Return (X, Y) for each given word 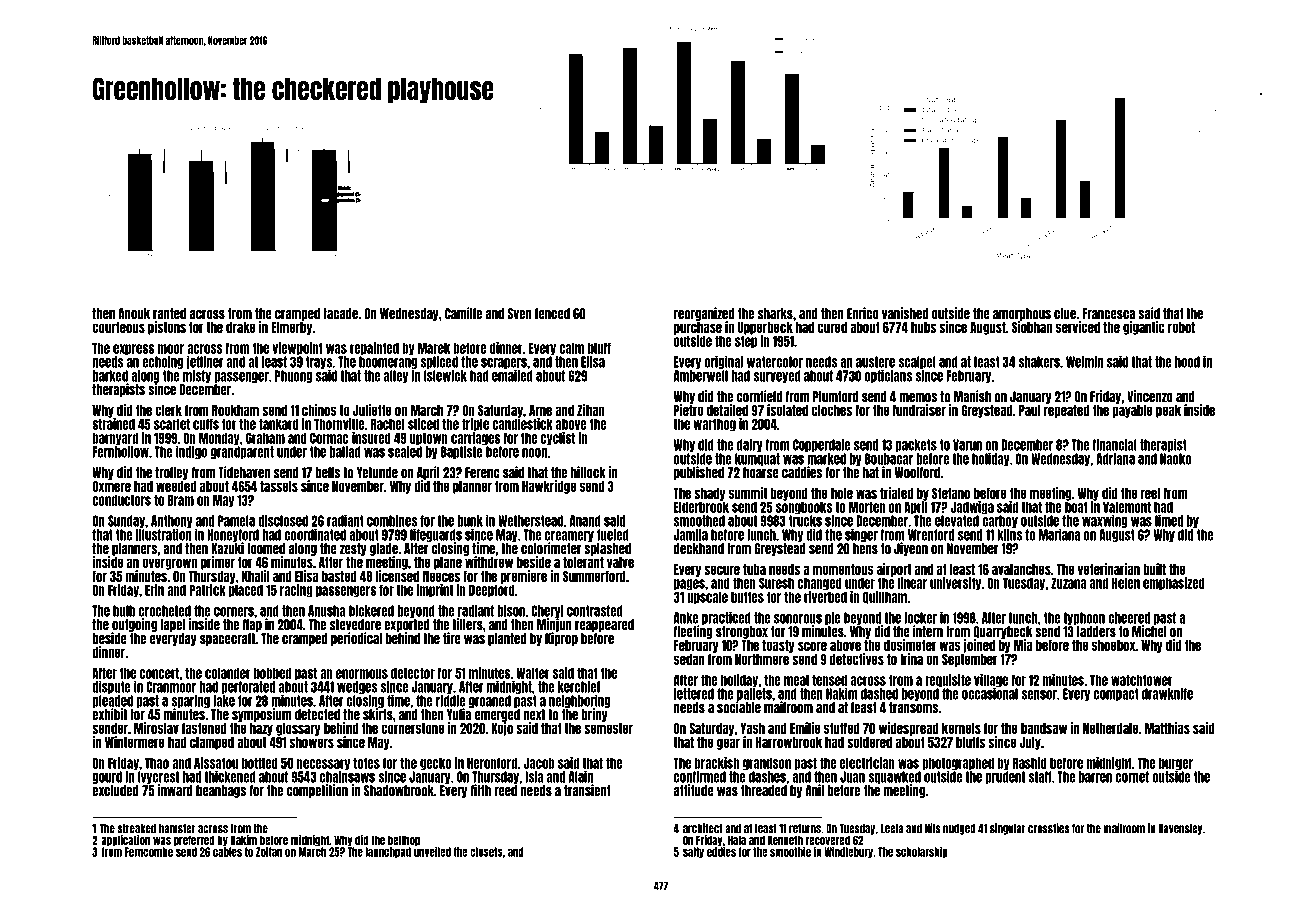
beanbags (221, 791)
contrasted (595, 611)
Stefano (951, 493)
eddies (721, 851)
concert (159, 673)
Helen (1126, 583)
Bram (181, 500)
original (723, 362)
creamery (569, 536)
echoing (162, 362)
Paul (1029, 410)
